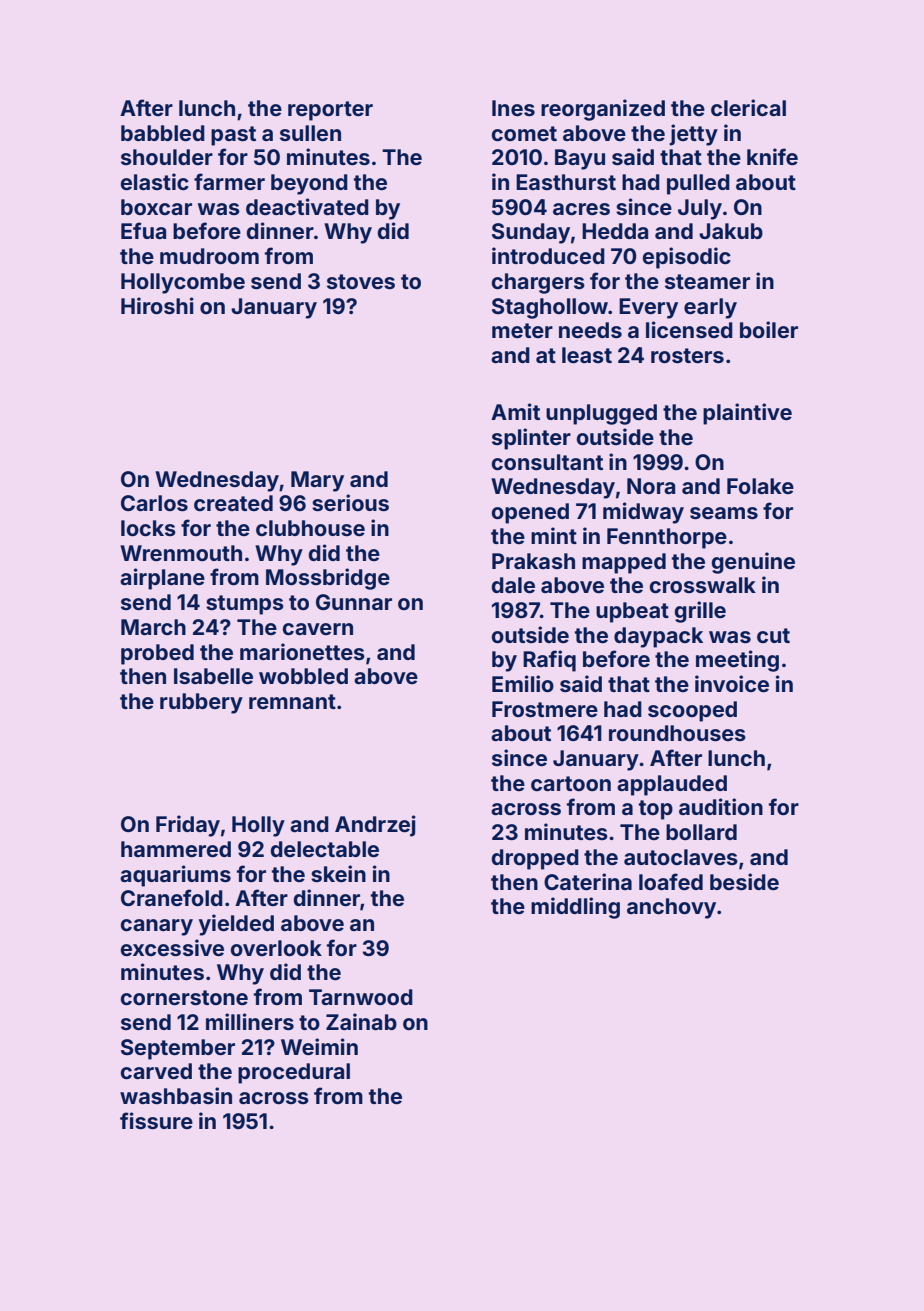  I want to click on deactivated, so click(307, 206).
